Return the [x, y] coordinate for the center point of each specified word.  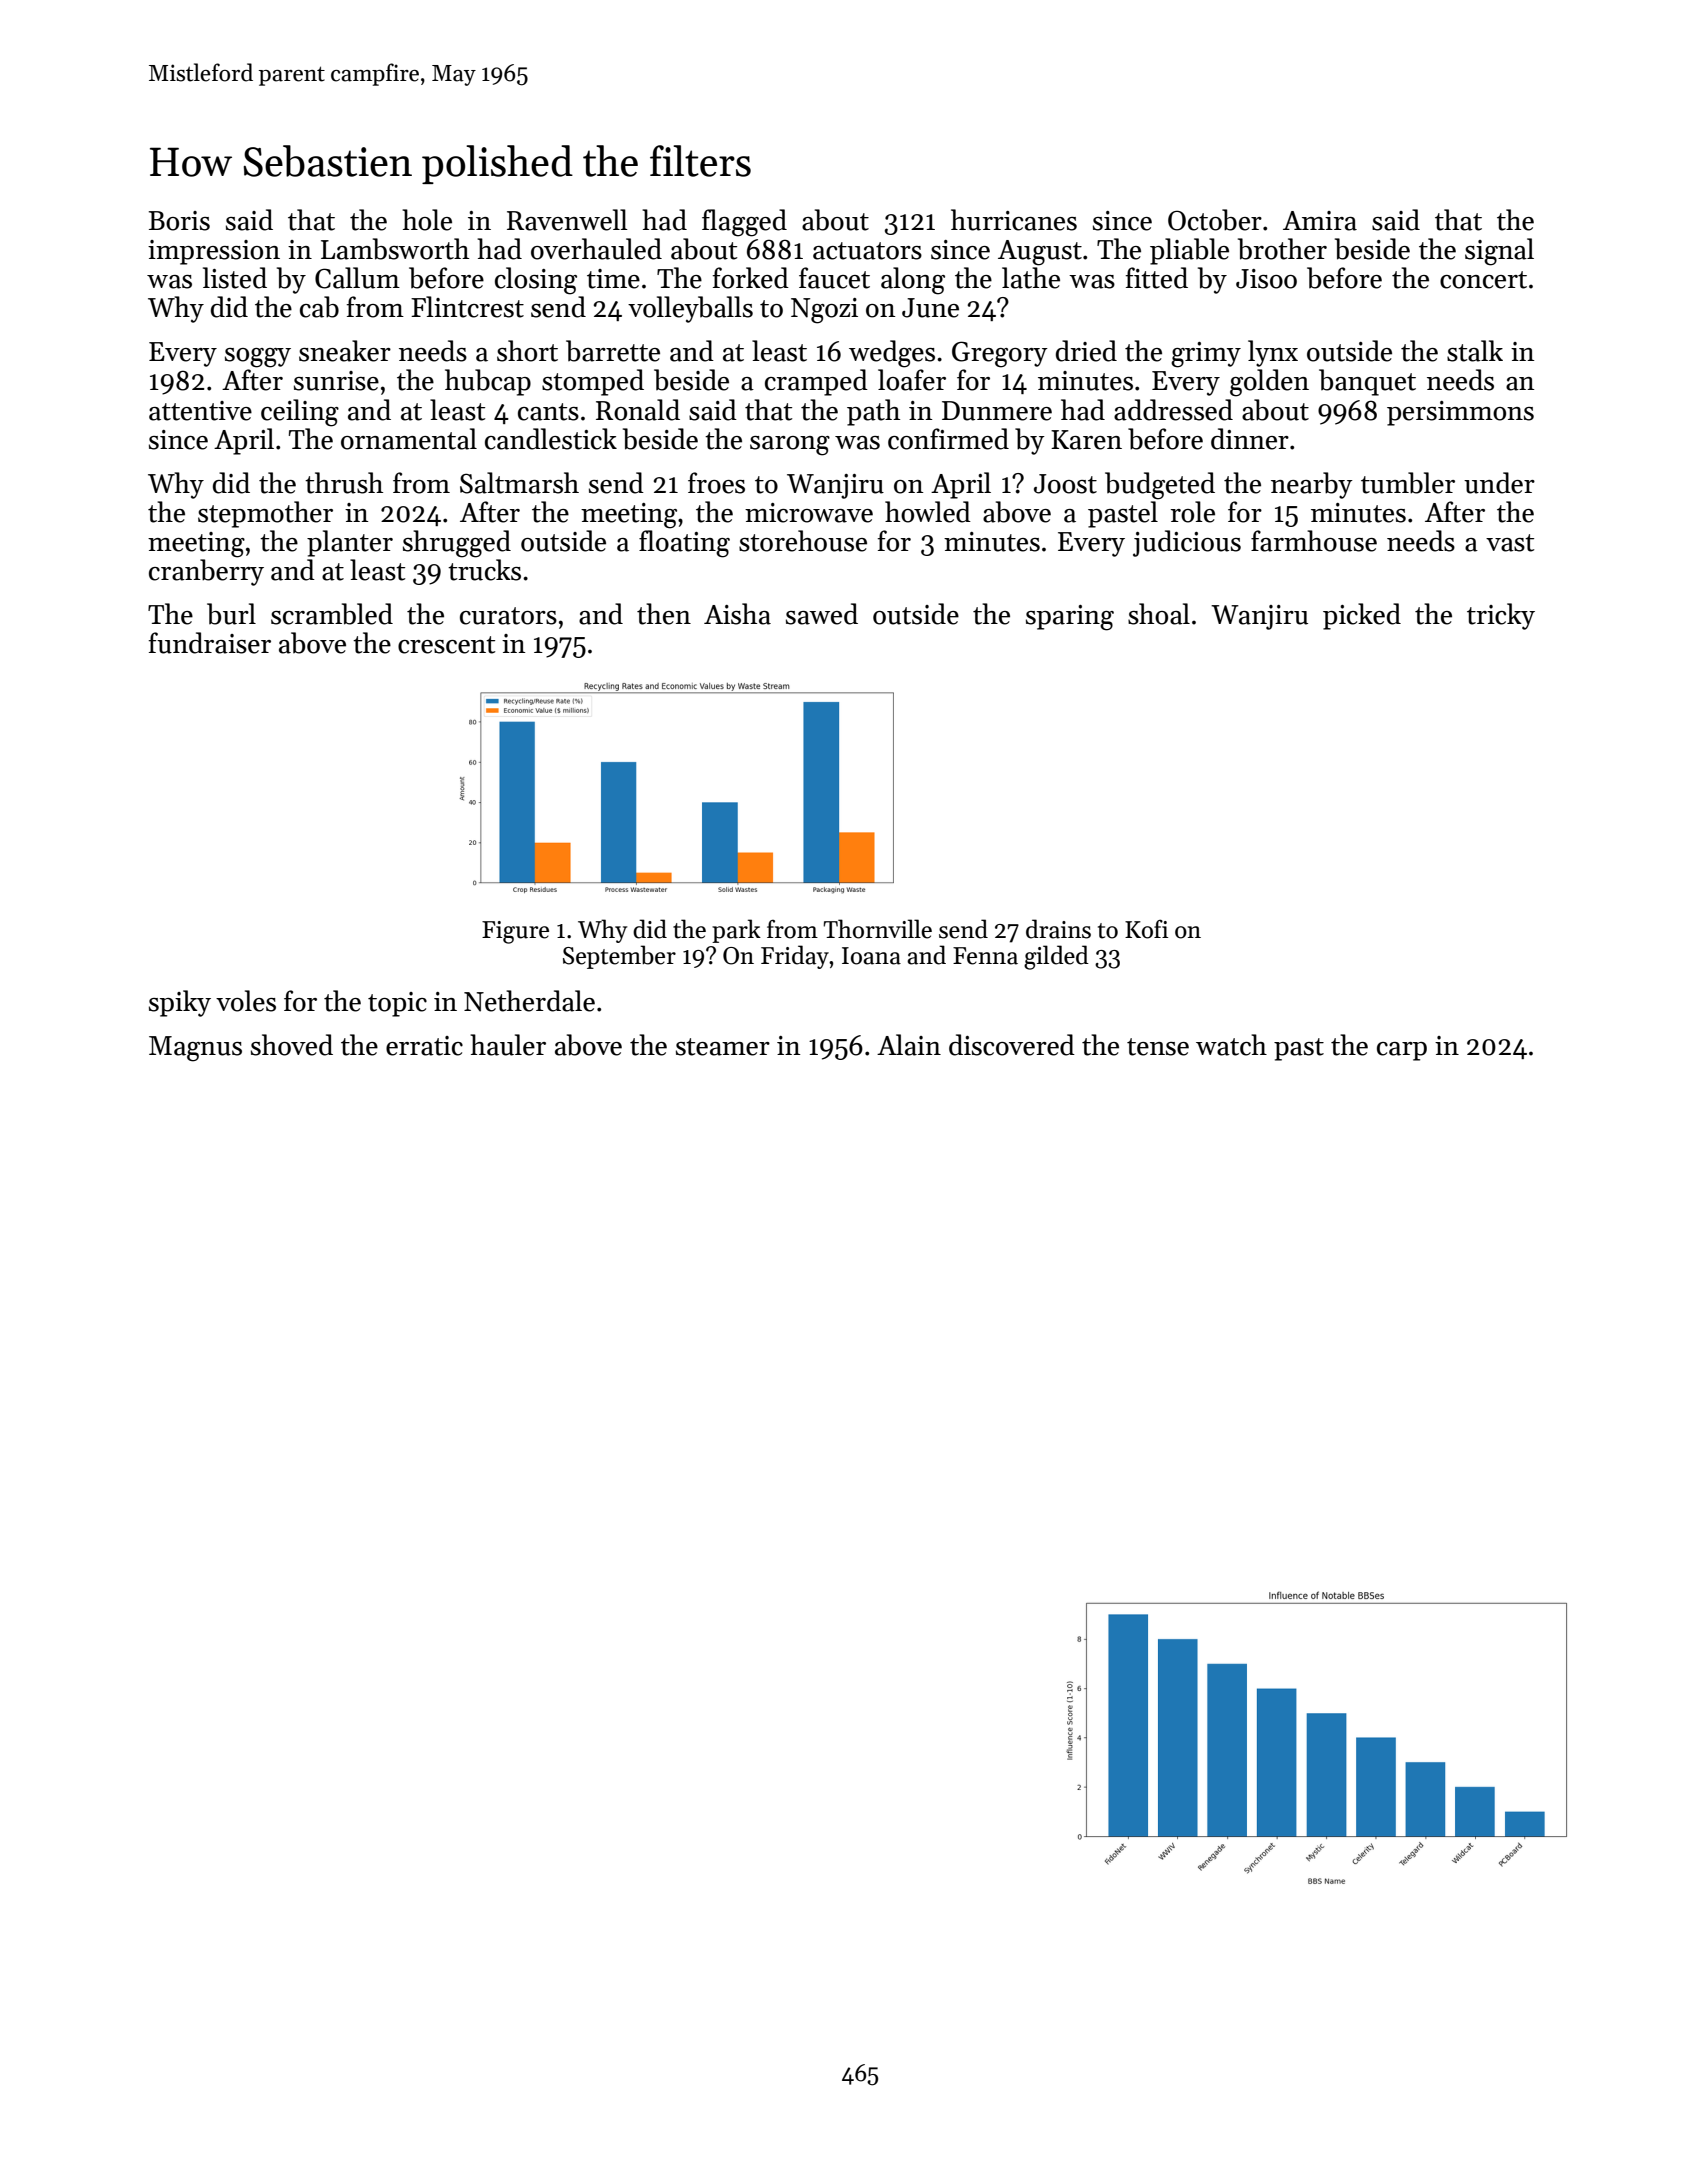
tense [1158, 1047]
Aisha [737, 614]
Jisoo [1266, 279]
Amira [1320, 221]
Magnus [195, 1049]
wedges [892, 354]
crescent [446, 645]
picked [1362, 616]
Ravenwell [567, 220]
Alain [909, 1045]
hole [427, 220]
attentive [200, 411]
